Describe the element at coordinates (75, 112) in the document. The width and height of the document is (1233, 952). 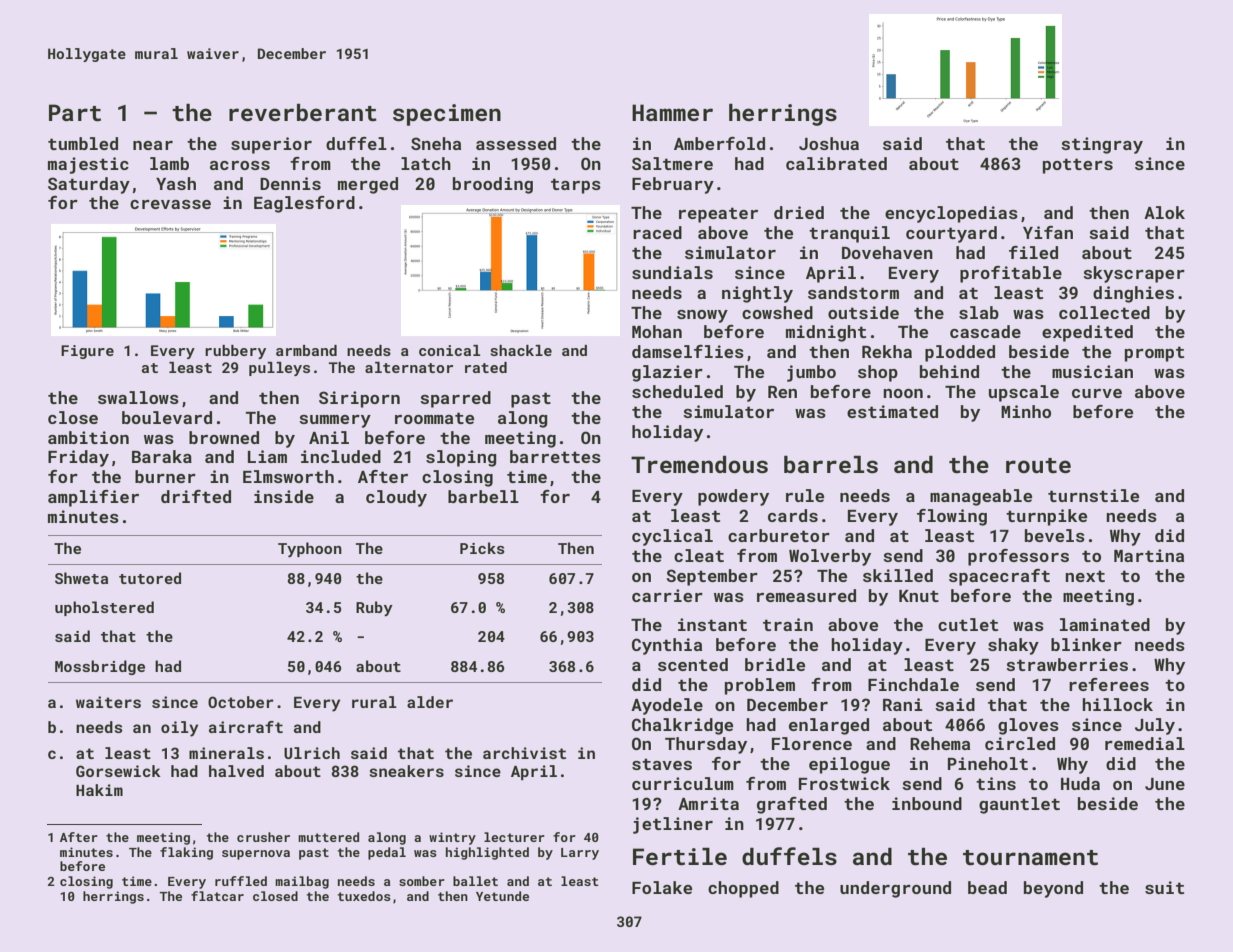
I see `Part` at that location.
